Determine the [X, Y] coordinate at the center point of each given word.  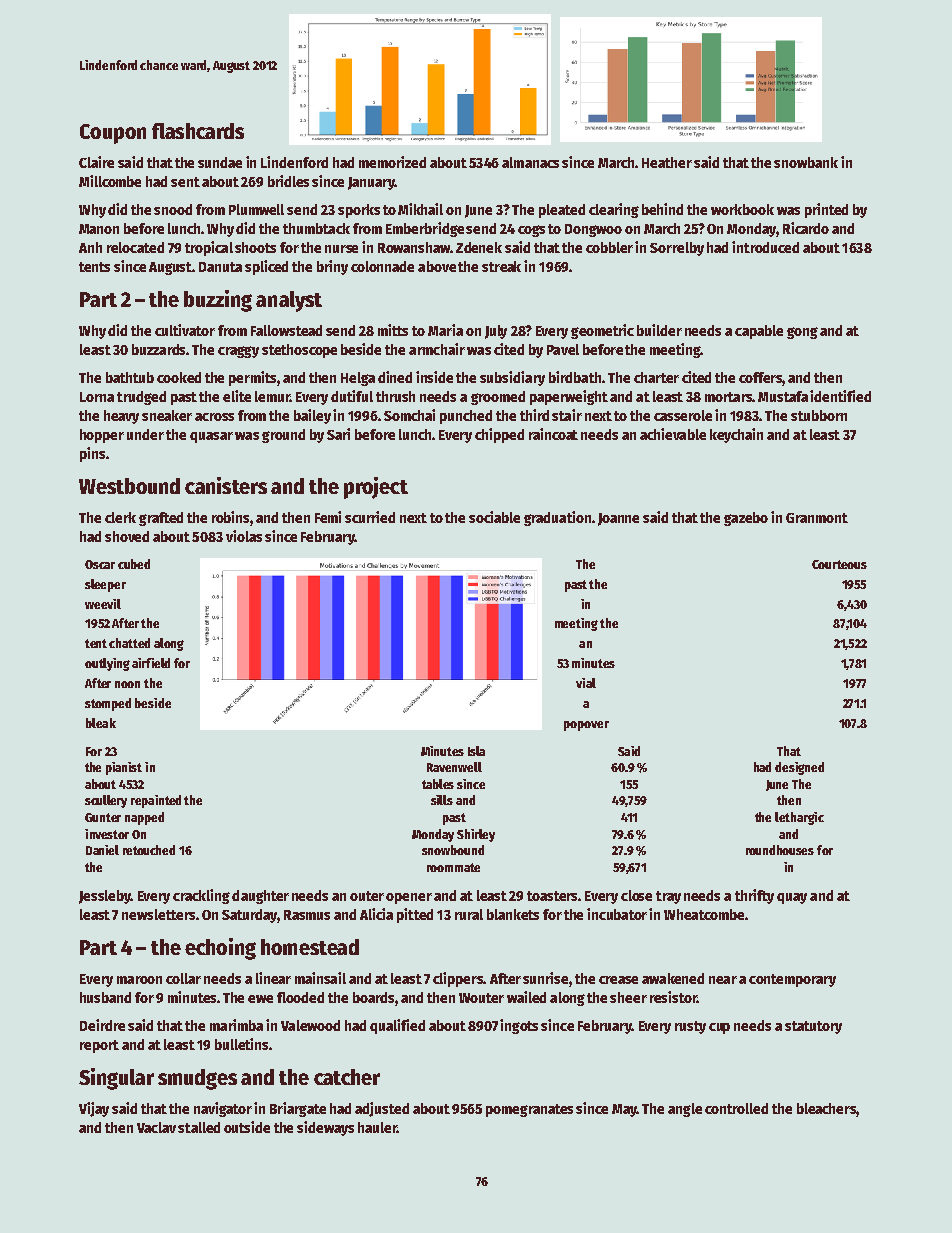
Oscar [100, 564]
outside [247, 1127]
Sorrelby [677, 249]
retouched [149, 850]
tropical [209, 248]
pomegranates [529, 1110]
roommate [453, 867]
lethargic [799, 818]
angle [685, 1110]
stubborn [819, 415]
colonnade [382, 266]
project [376, 488]
